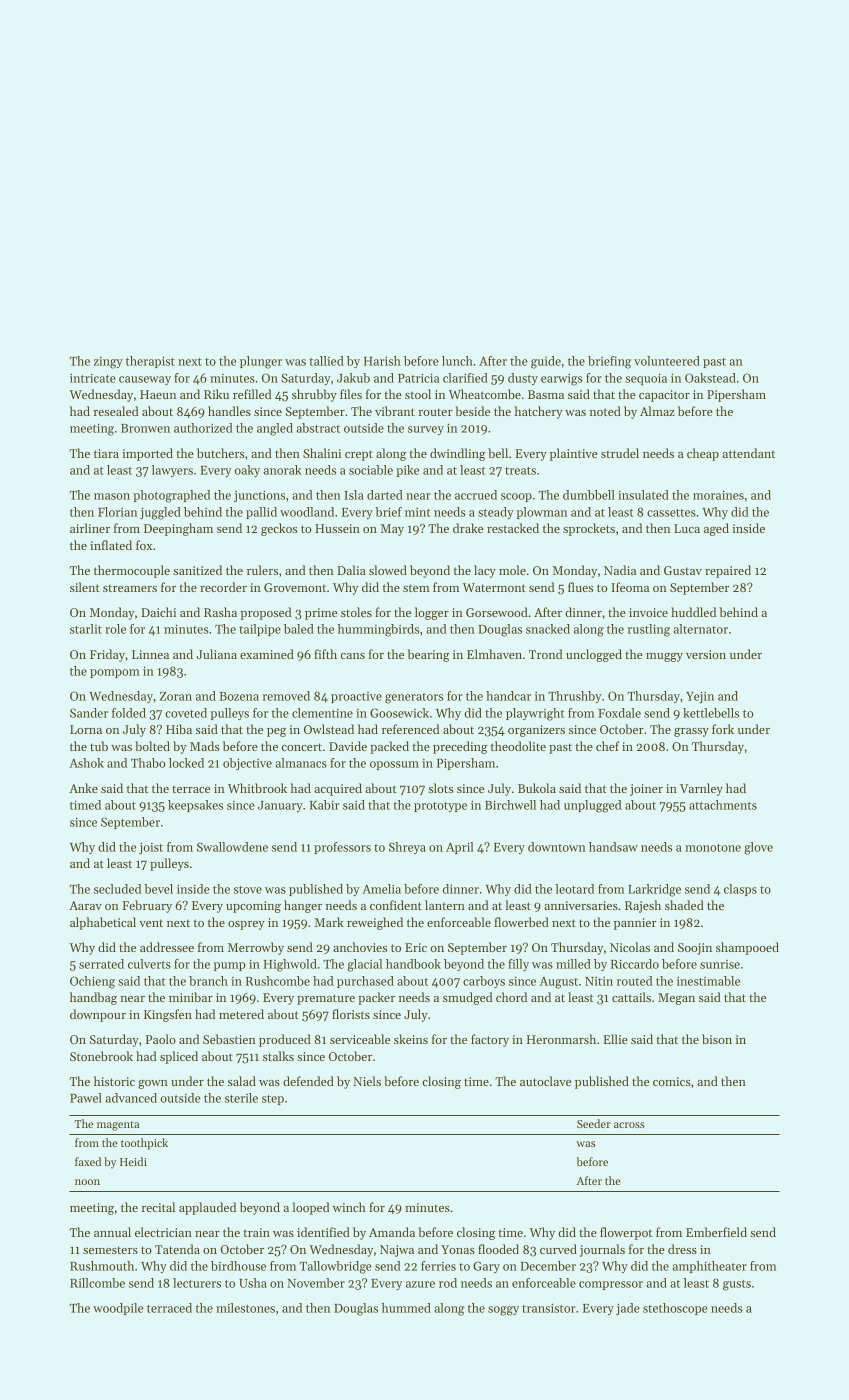 This screenshot has height=1400, width=849. Describe the element at coordinates (672, 1081) in the screenshot. I see `comics` at that location.
